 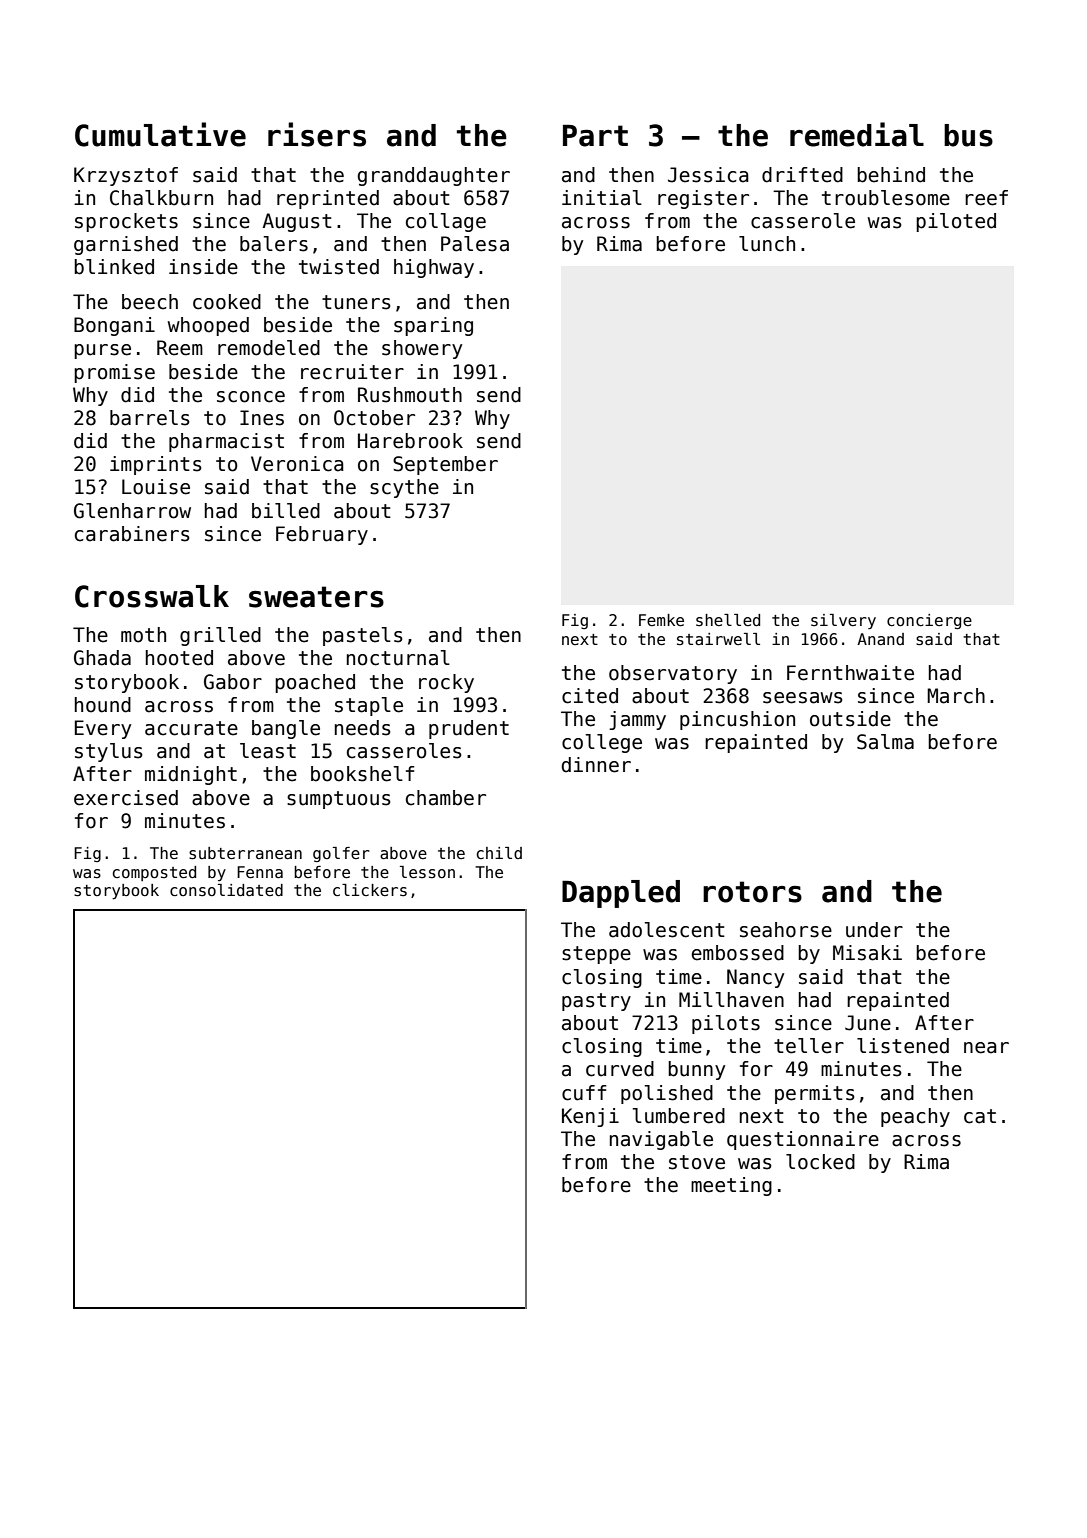 What do you see at coordinates (154, 873) in the screenshot?
I see `composted` at bounding box center [154, 873].
